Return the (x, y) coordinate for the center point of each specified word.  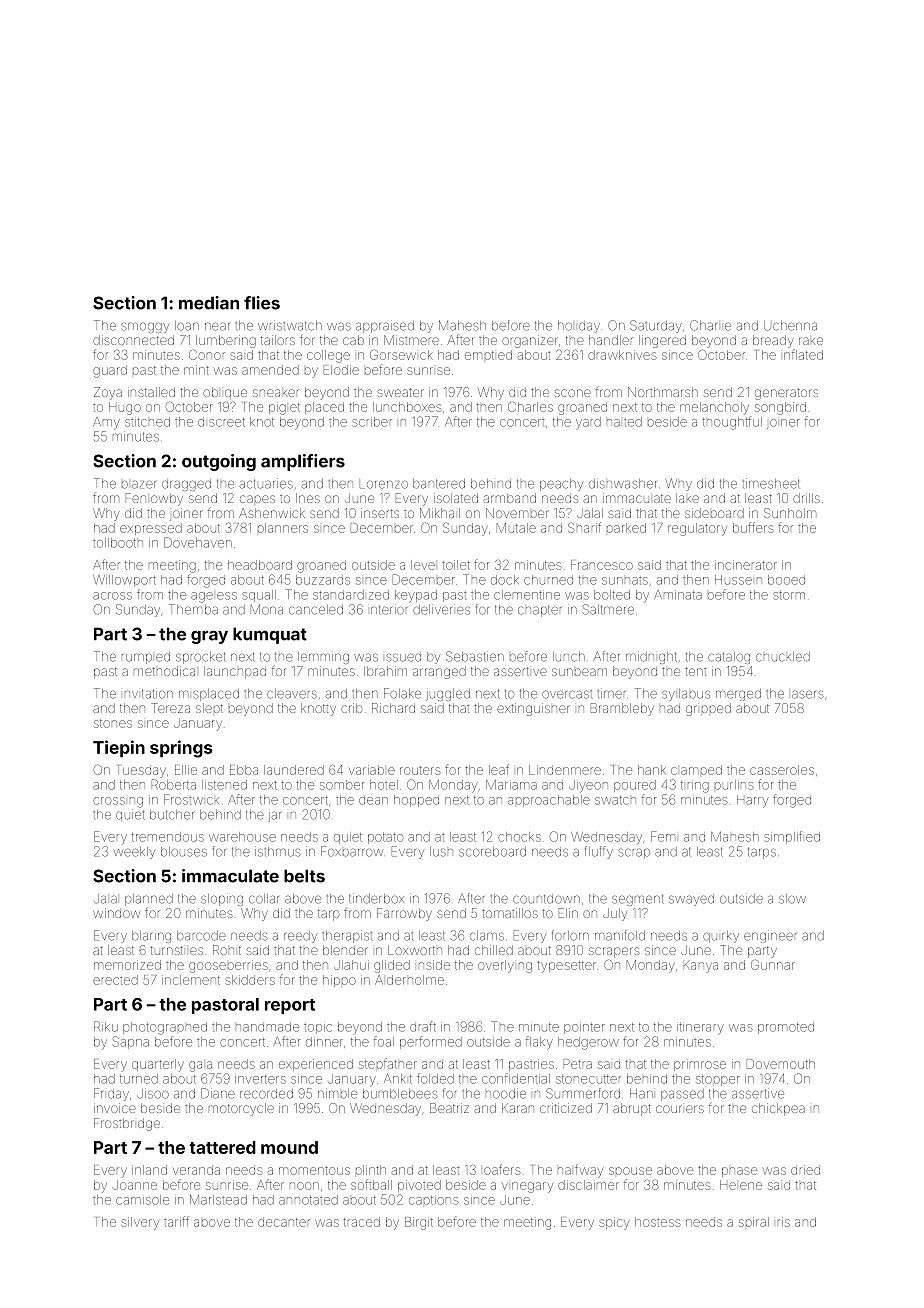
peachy (561, 485)
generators (786, 394)
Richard (393, 708)
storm (789, 595)
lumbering (226, 341)
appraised (385, 327)
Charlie (710, 325)
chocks (519, 837)
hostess (657, 1222)
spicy (614, 1223)
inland (149, 1170)
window (116, 913)
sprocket (201, 658)
